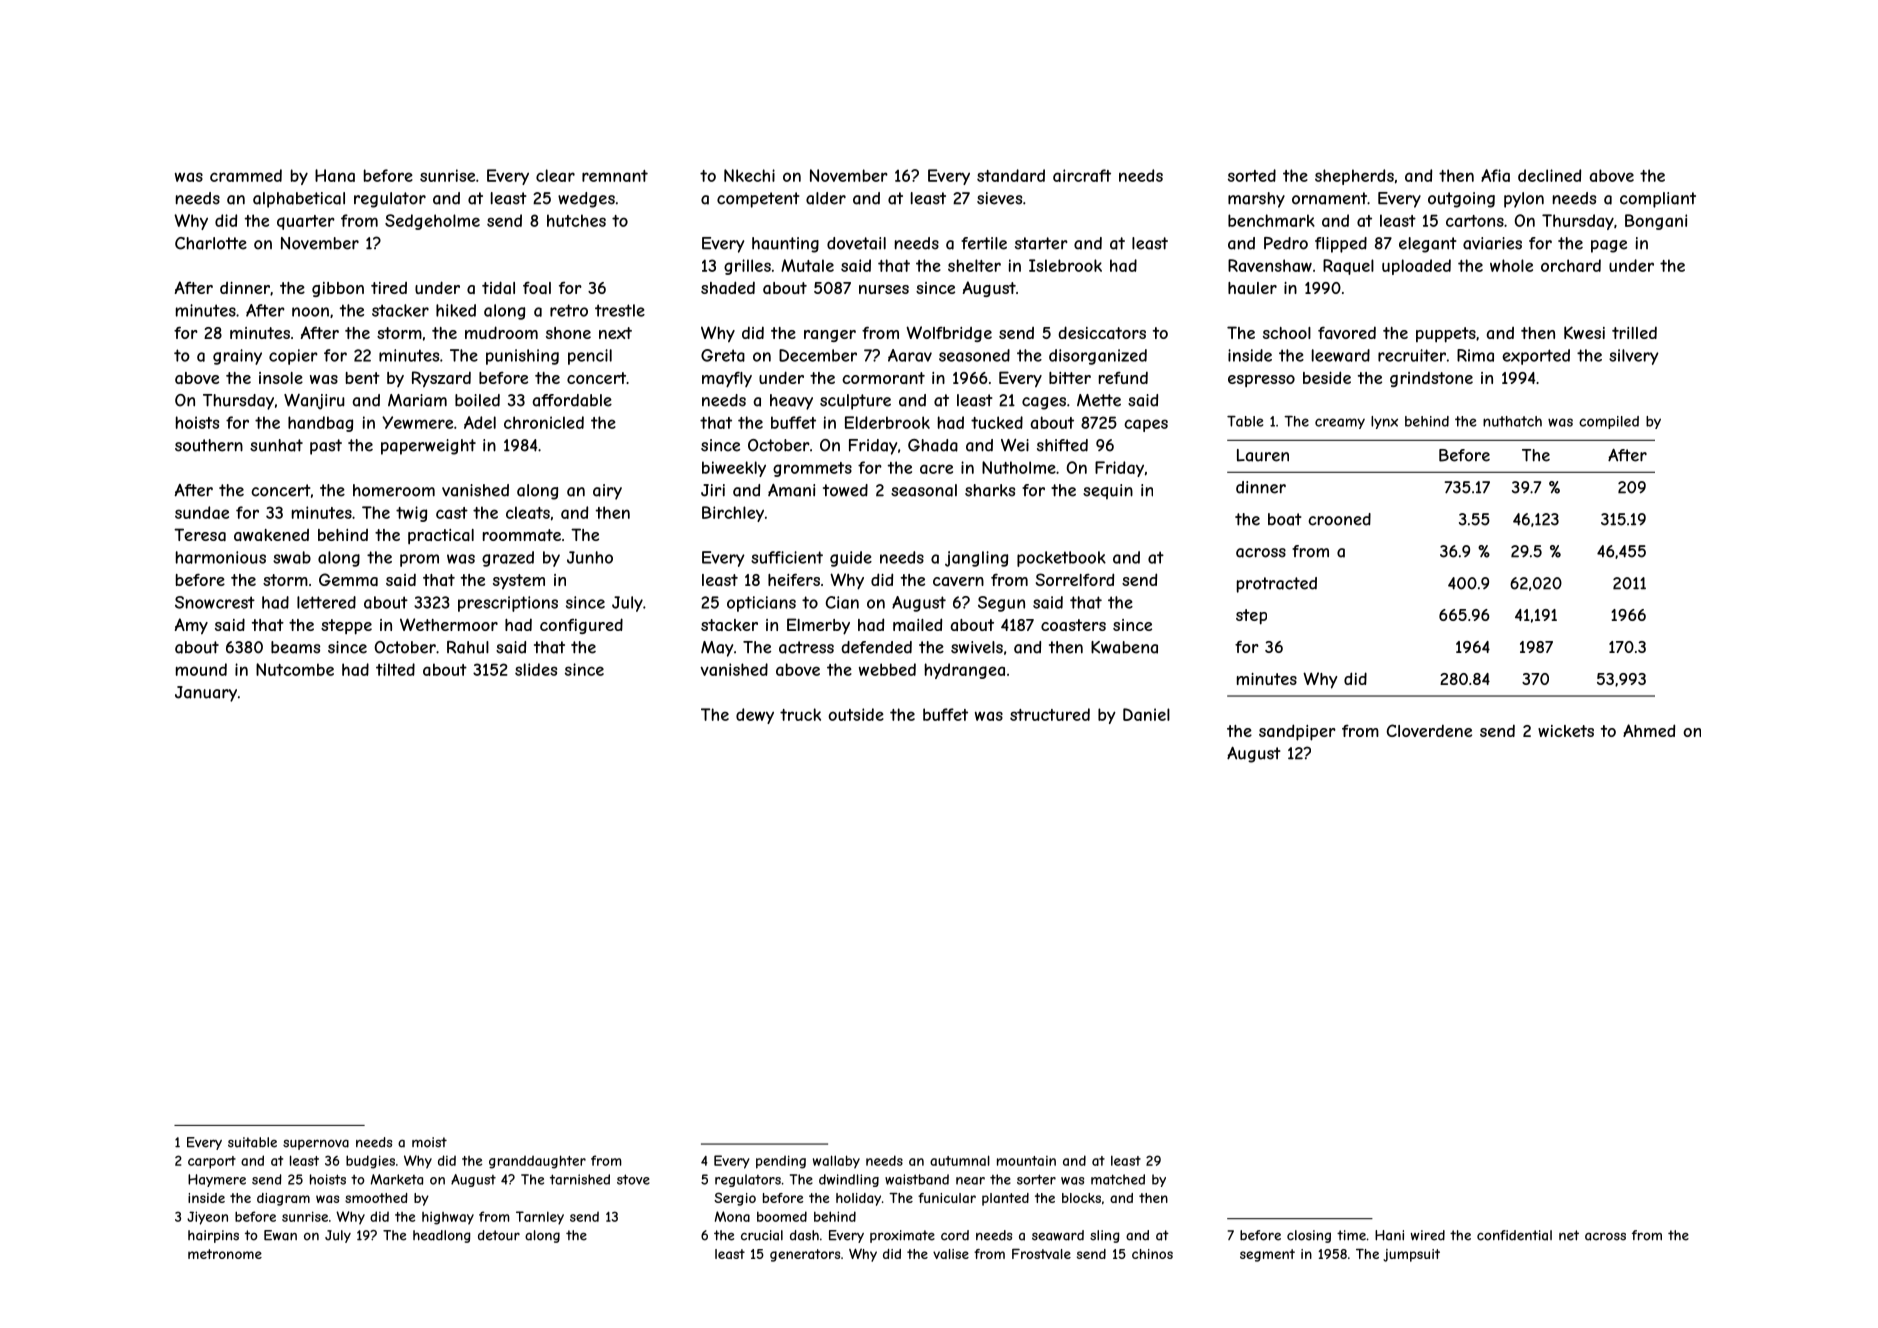  What do you see at coordinates (1428, 245) in the screenshot?
I see `elegant` at bounding box center [1428, 245].
